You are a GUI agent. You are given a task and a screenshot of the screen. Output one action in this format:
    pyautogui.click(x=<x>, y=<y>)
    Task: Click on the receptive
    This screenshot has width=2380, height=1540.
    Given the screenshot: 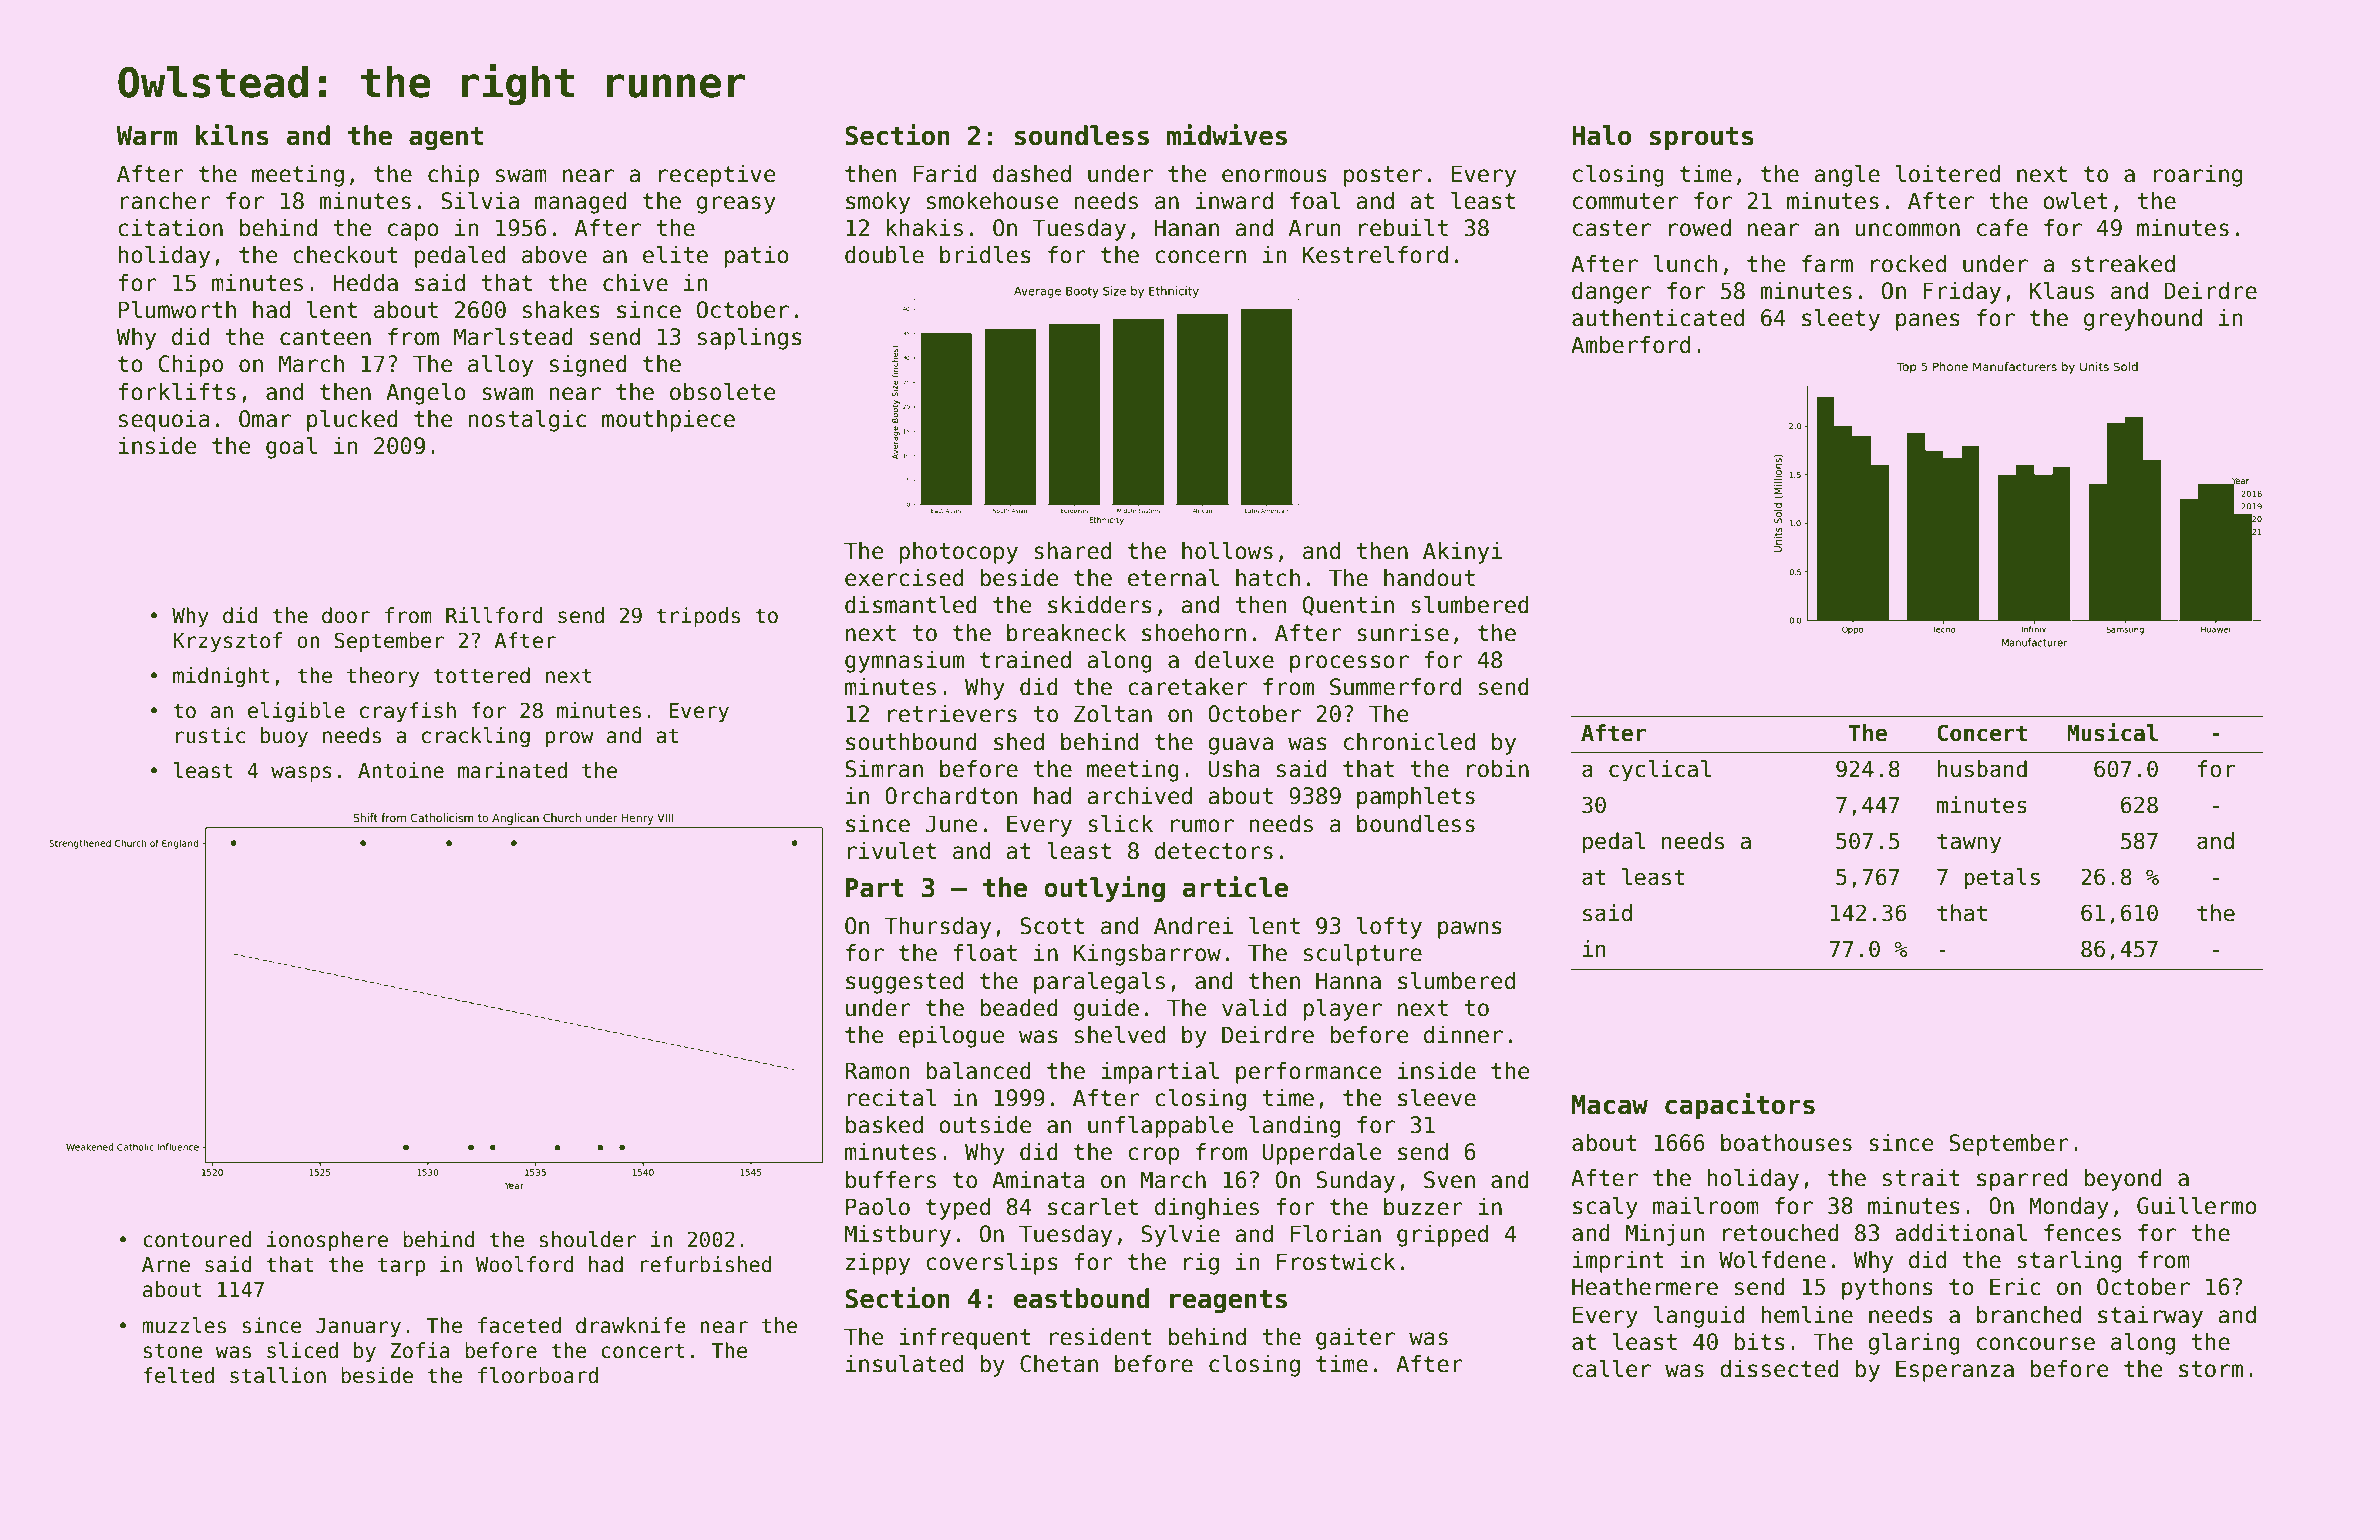 What is the action you would take?
    pyautogui.click(x=717, y=176)
